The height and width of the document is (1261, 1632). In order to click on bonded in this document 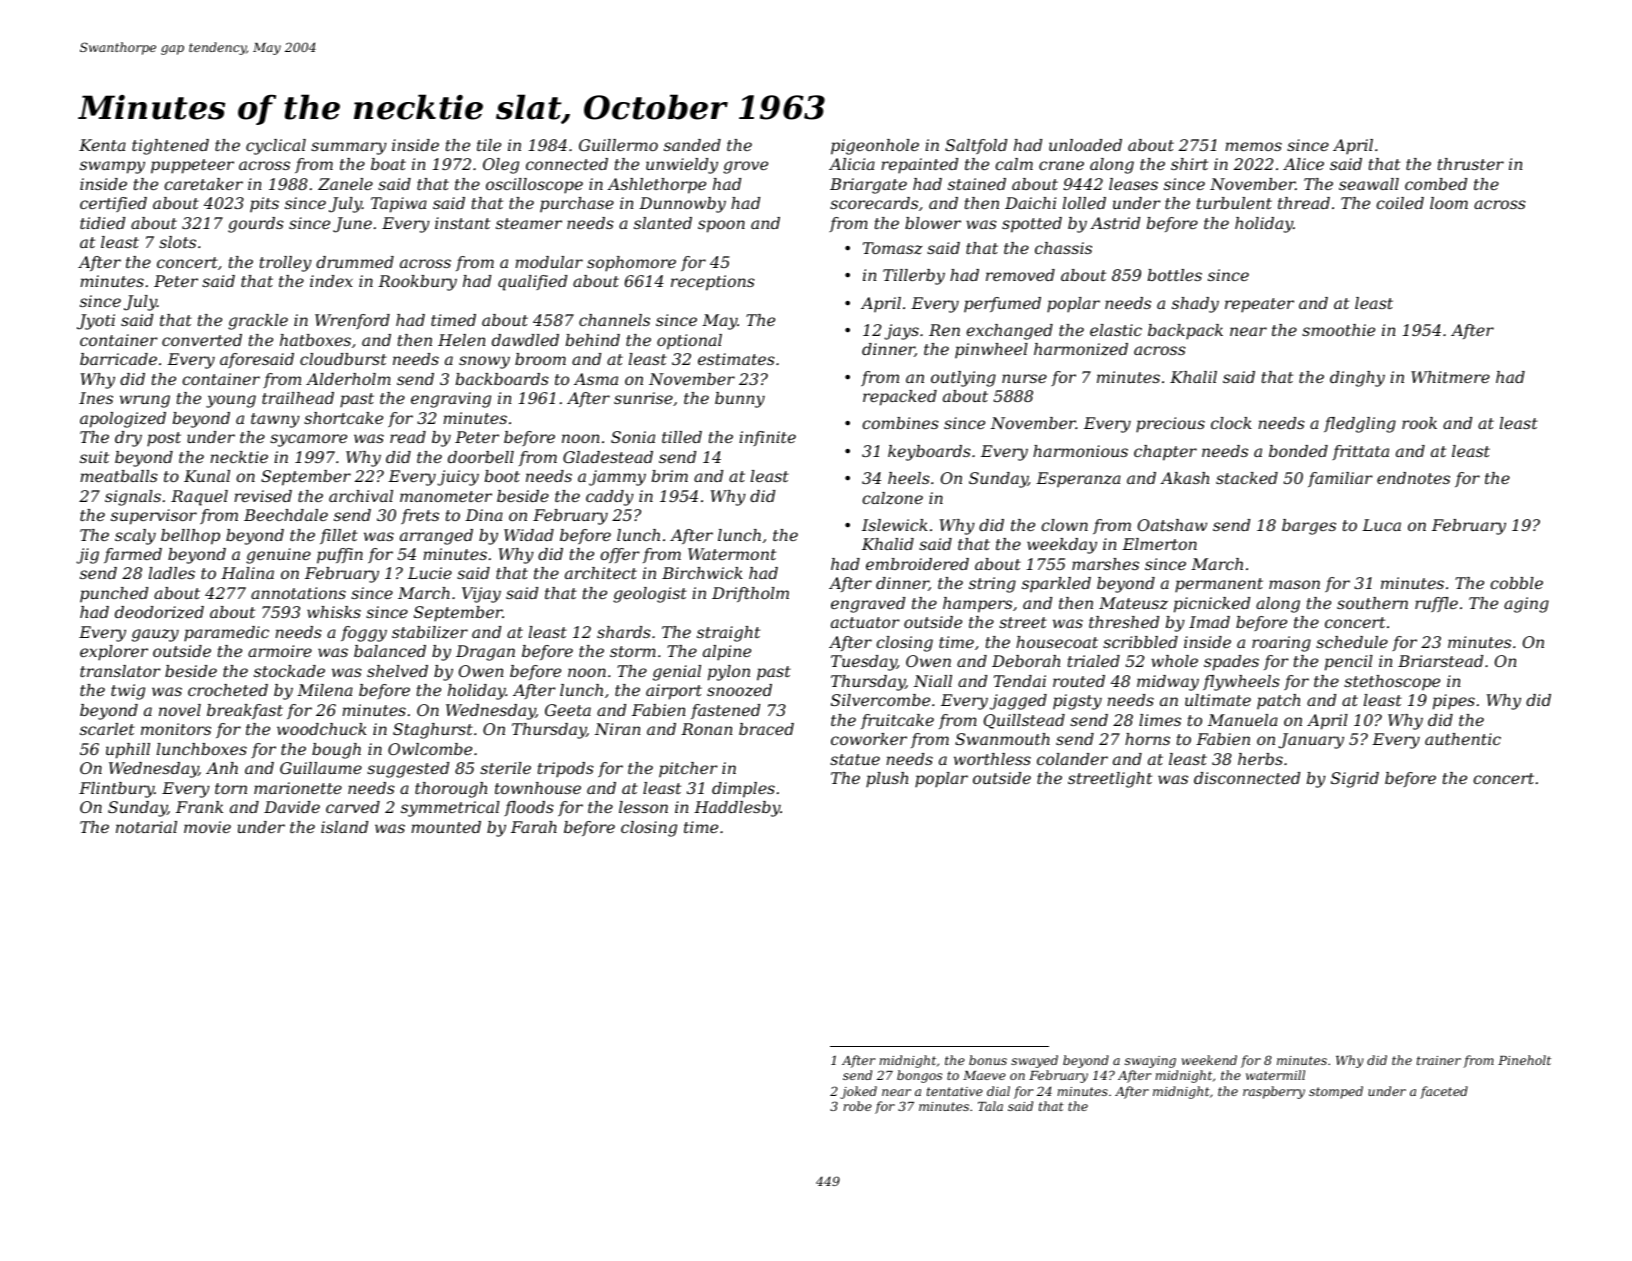, I will do `click(1298, 451)`.
